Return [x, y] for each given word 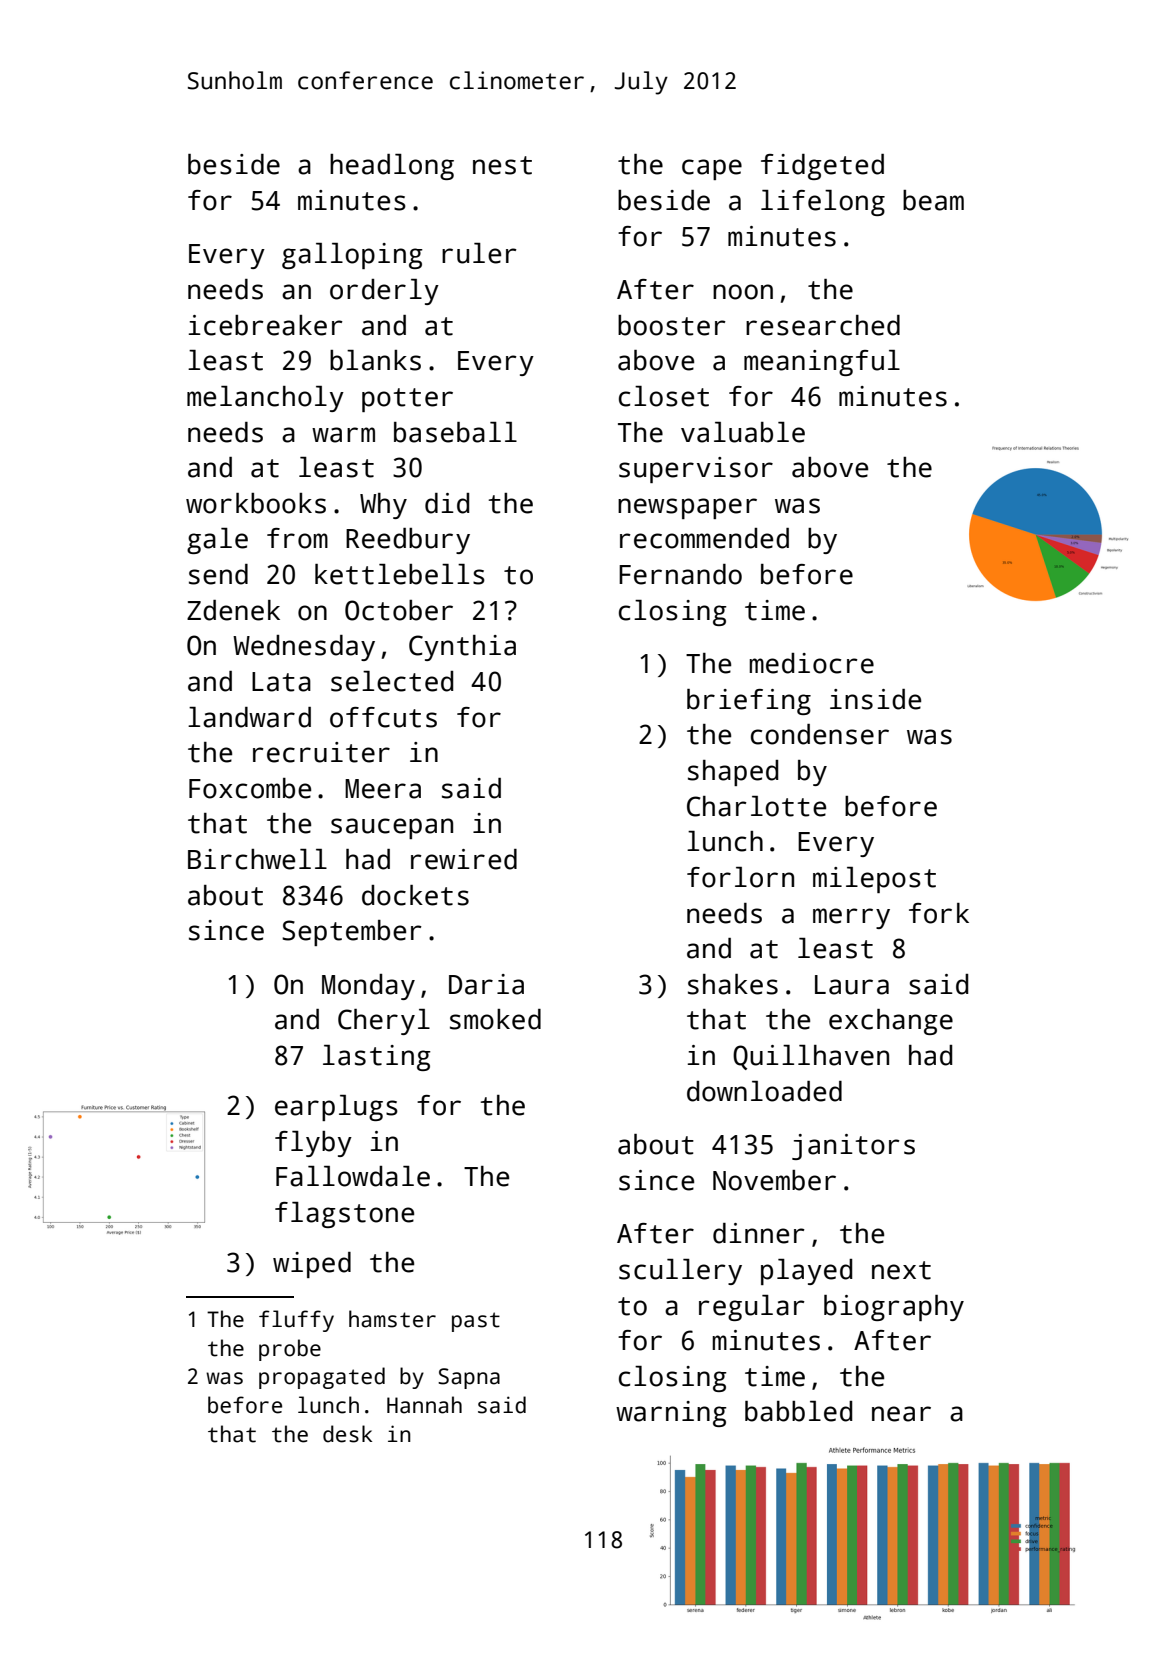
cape [712, 169]
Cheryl [384, 1022]
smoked [495, 1019]
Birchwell [257, 859]
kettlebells [400, 574]
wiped [312, 1265]
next [901, 1270]
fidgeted [822, 167]
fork [939, 913]
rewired [464, 859]
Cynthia [462, 648]
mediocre [812, 663]
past [476, 1322]
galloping [352, 256]
